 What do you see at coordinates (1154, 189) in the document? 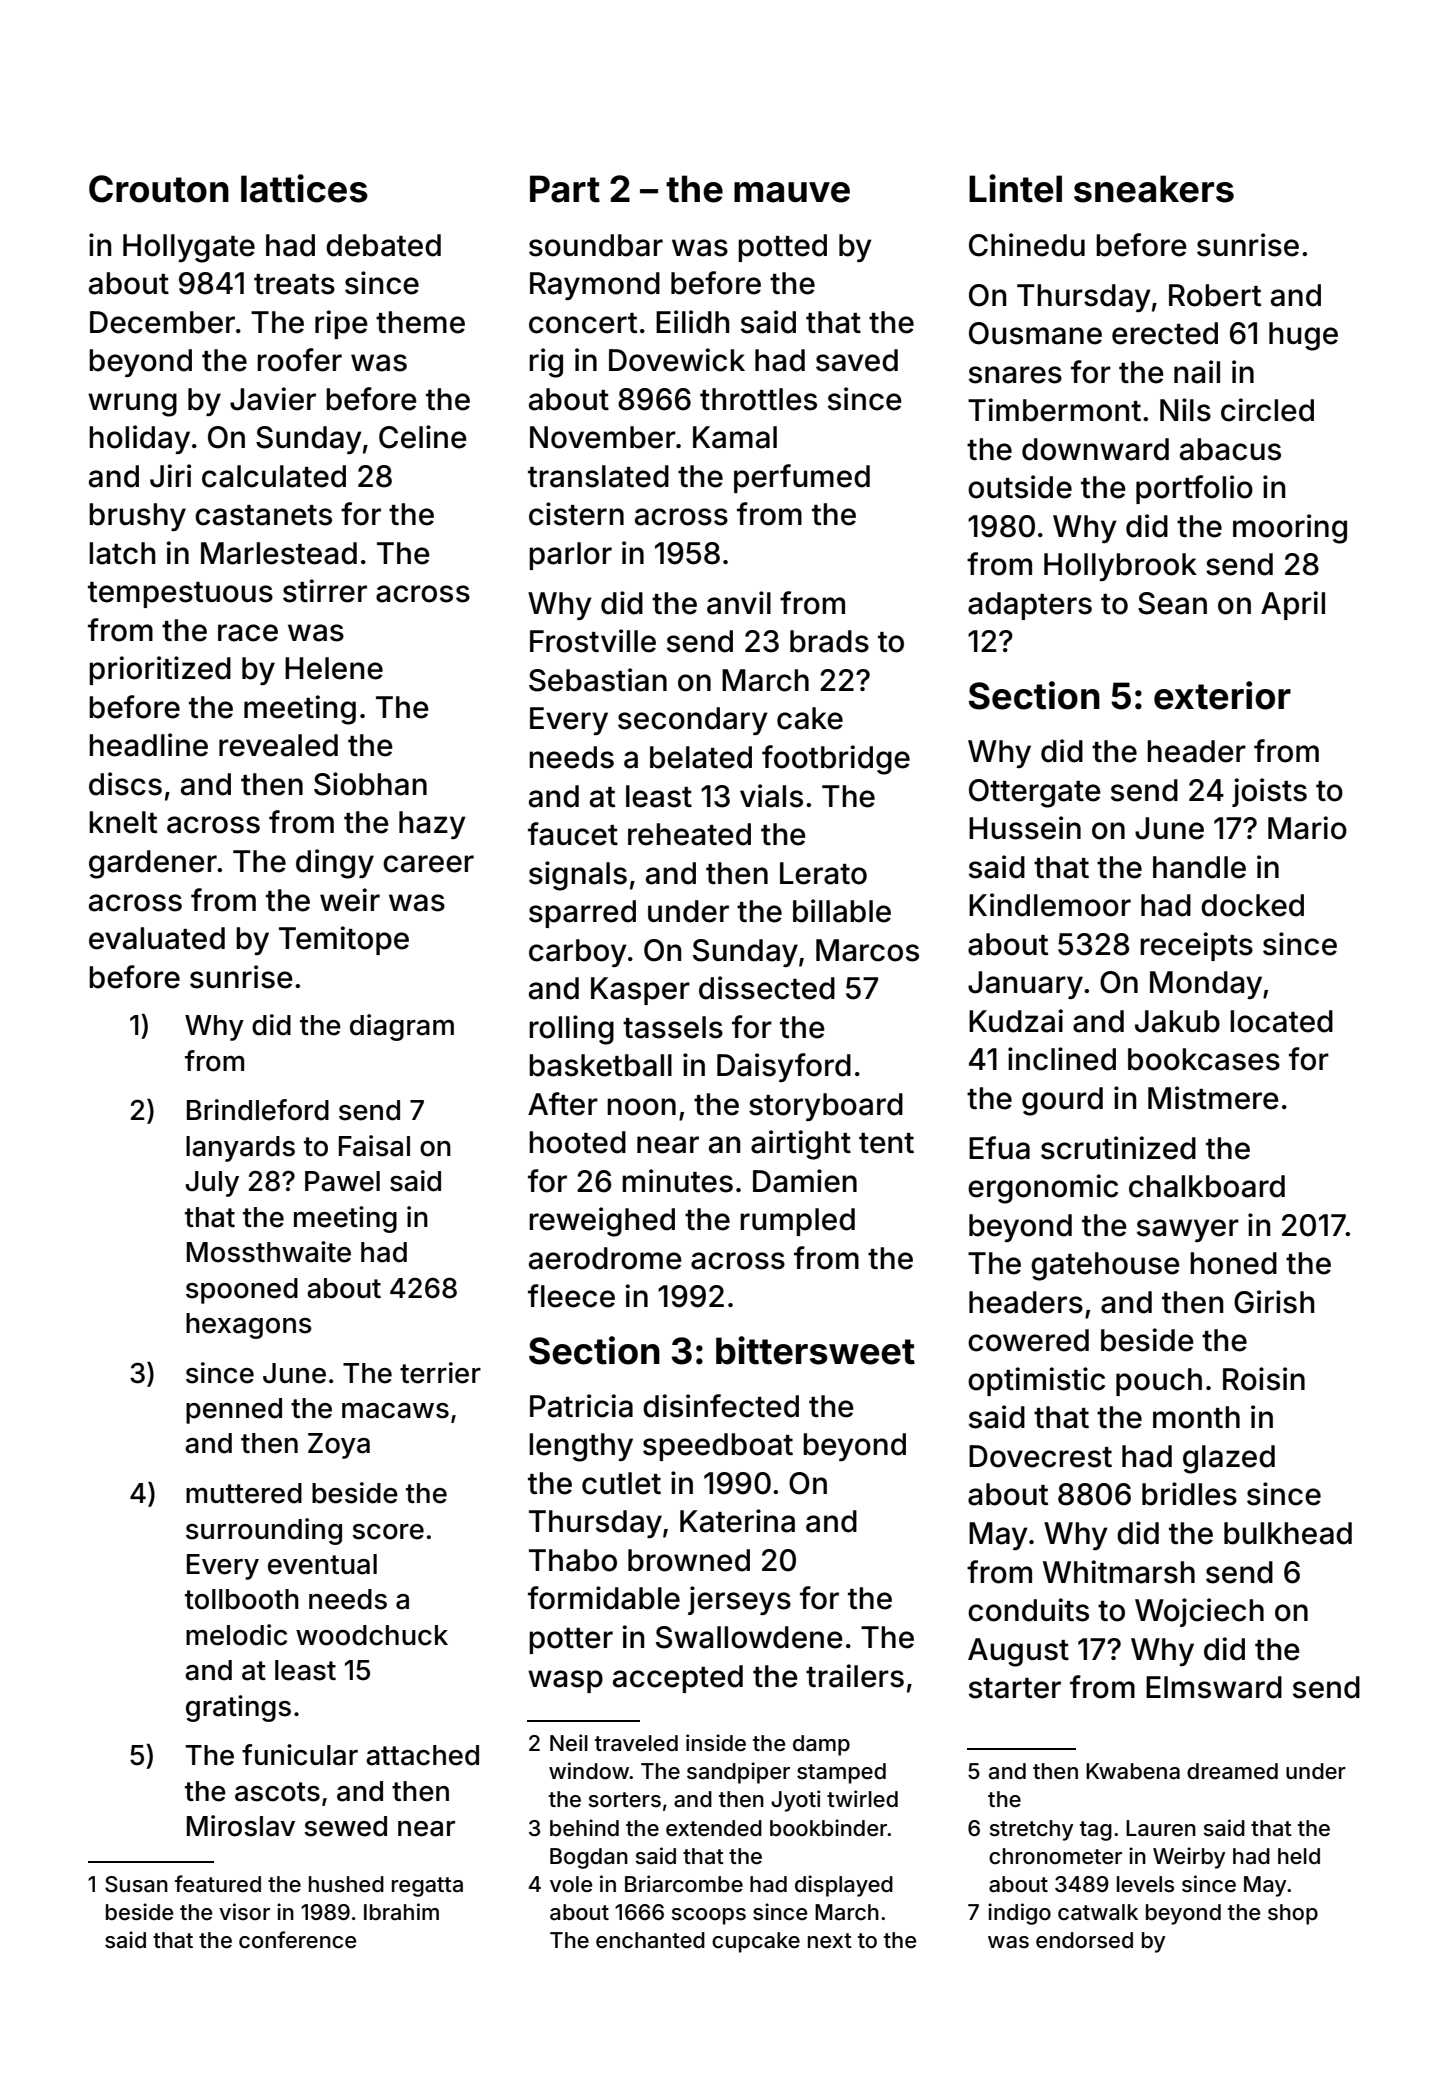
I see `sneakers` at bounding box center [1154, 189].
